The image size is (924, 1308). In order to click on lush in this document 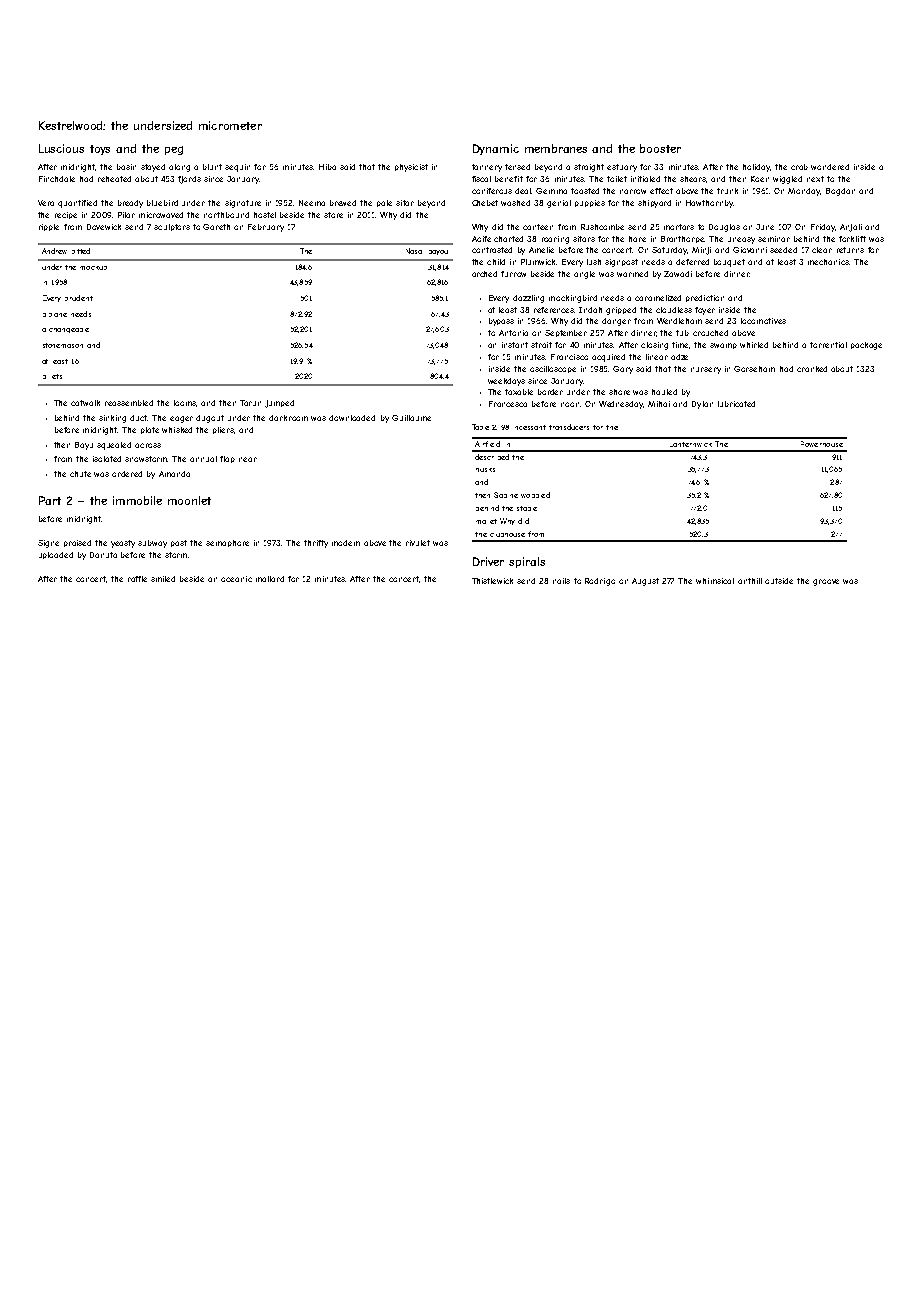, I will do `click(594, 262)`.
